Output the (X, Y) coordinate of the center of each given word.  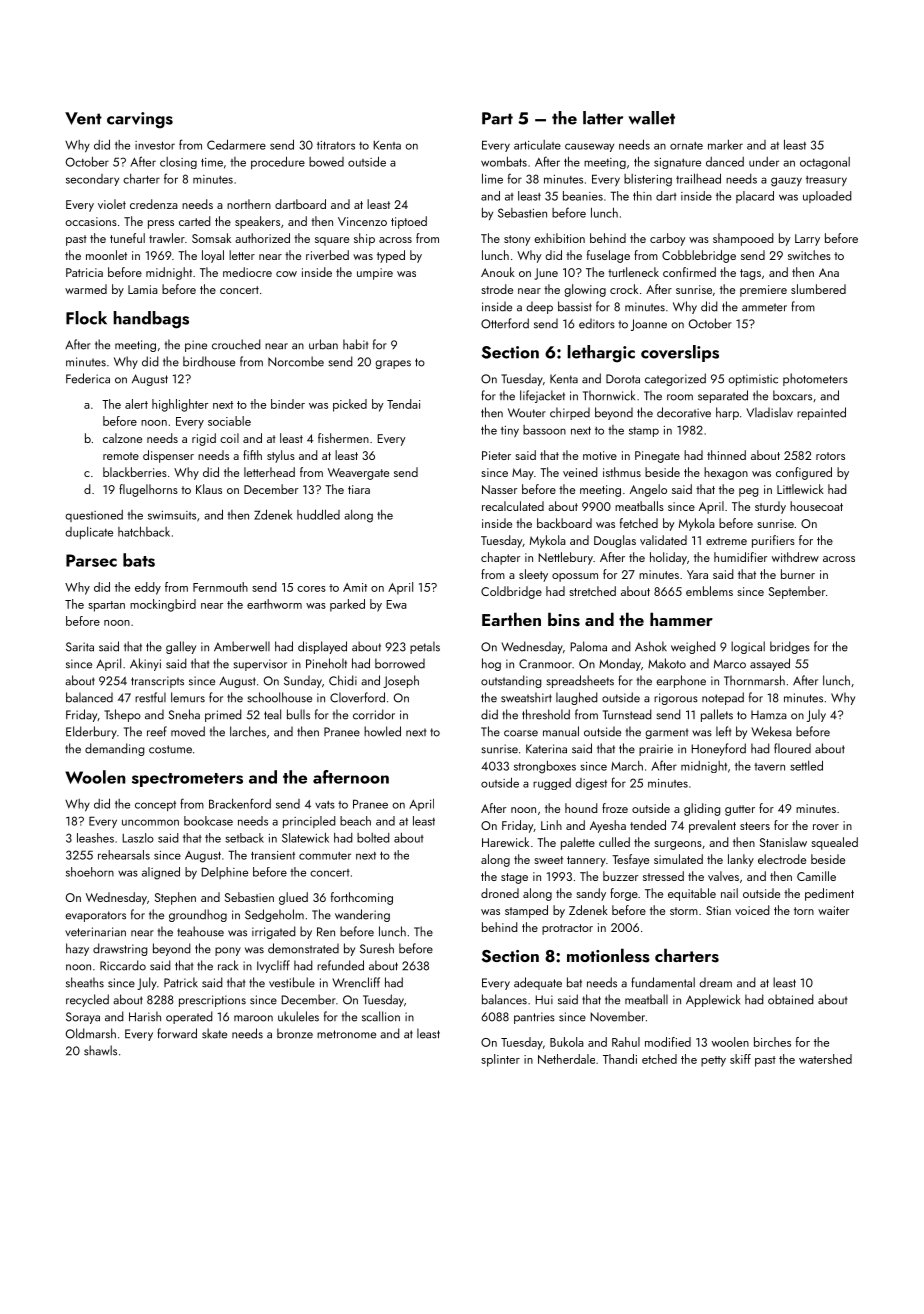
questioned (94, 516)
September (797, 592)
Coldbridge (511, 592)
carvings (140, 120)
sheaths (85, 982)
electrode (782, 859)
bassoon (544, 430)
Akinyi (145, 664)
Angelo (648, 490)
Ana (829, 272)
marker (725, 145)
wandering (362, 915)
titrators (336, 145)
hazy (77, 949)
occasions (91, 221)
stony (517, 240)
